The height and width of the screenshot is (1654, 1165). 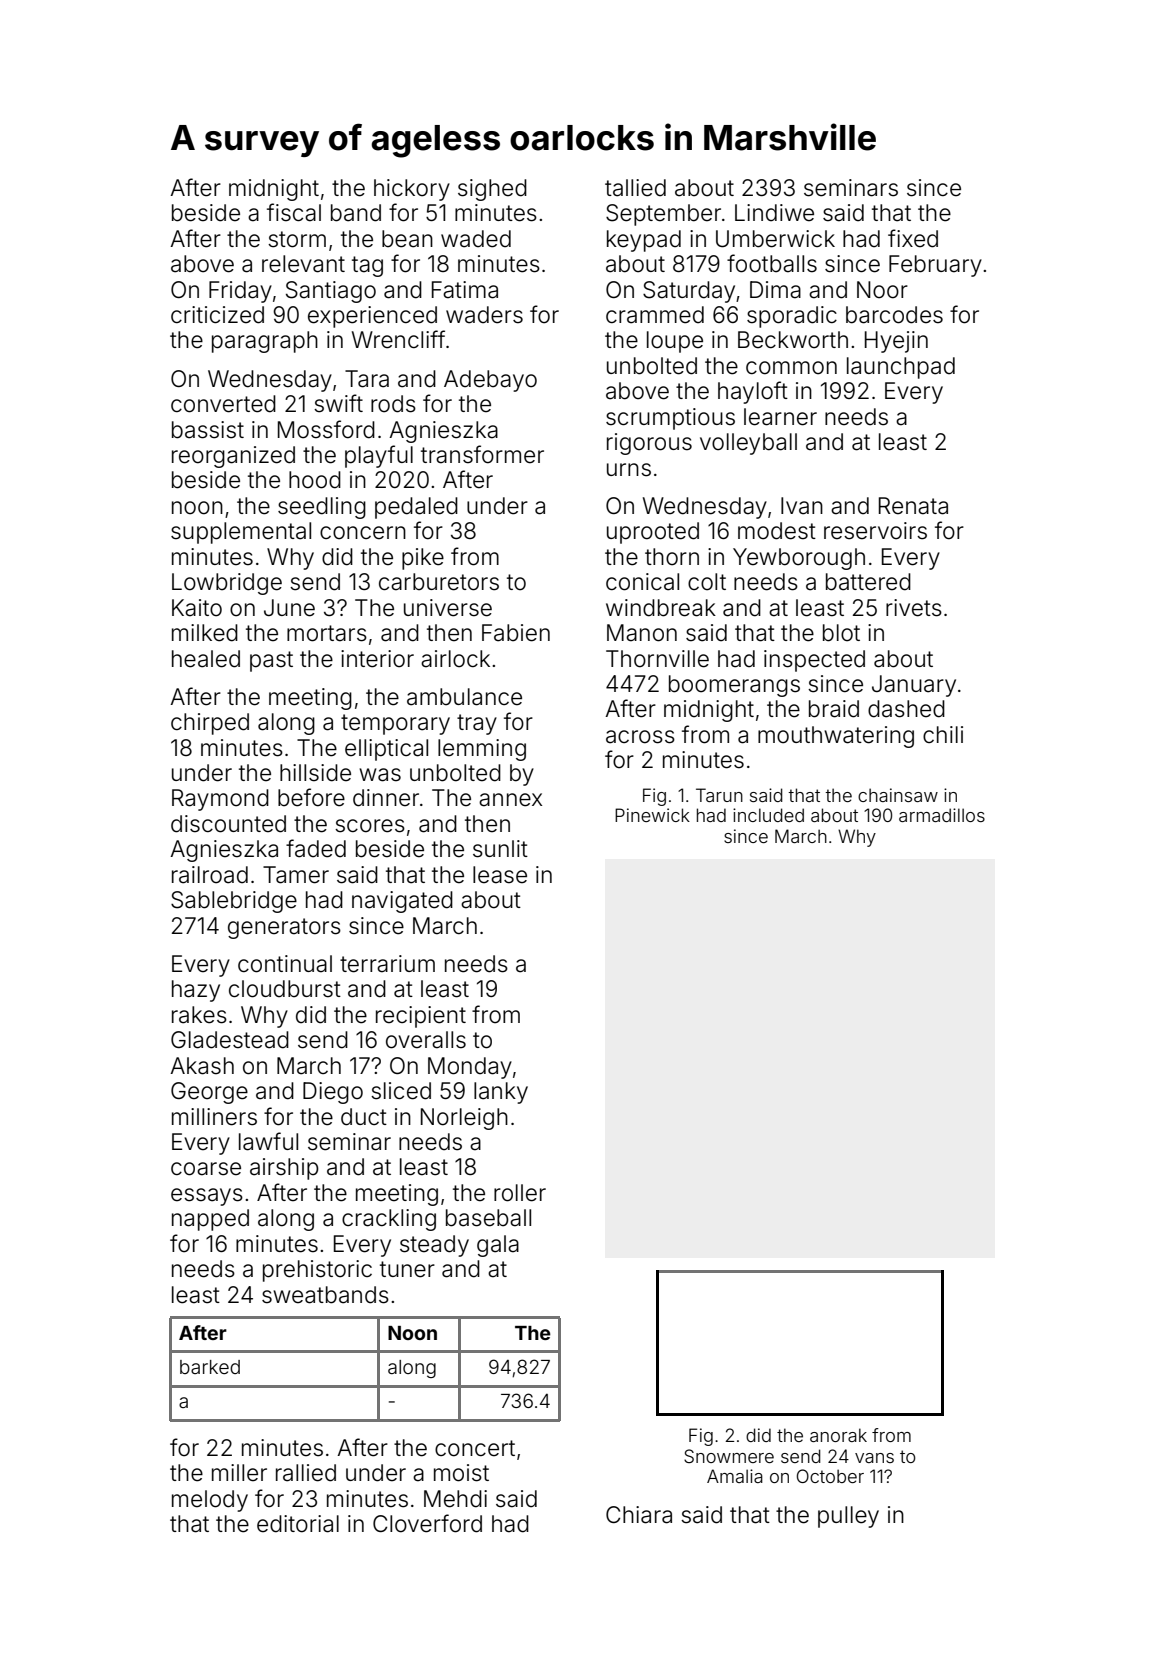 I want to click on armadillos, so click(x=942, y=815).
